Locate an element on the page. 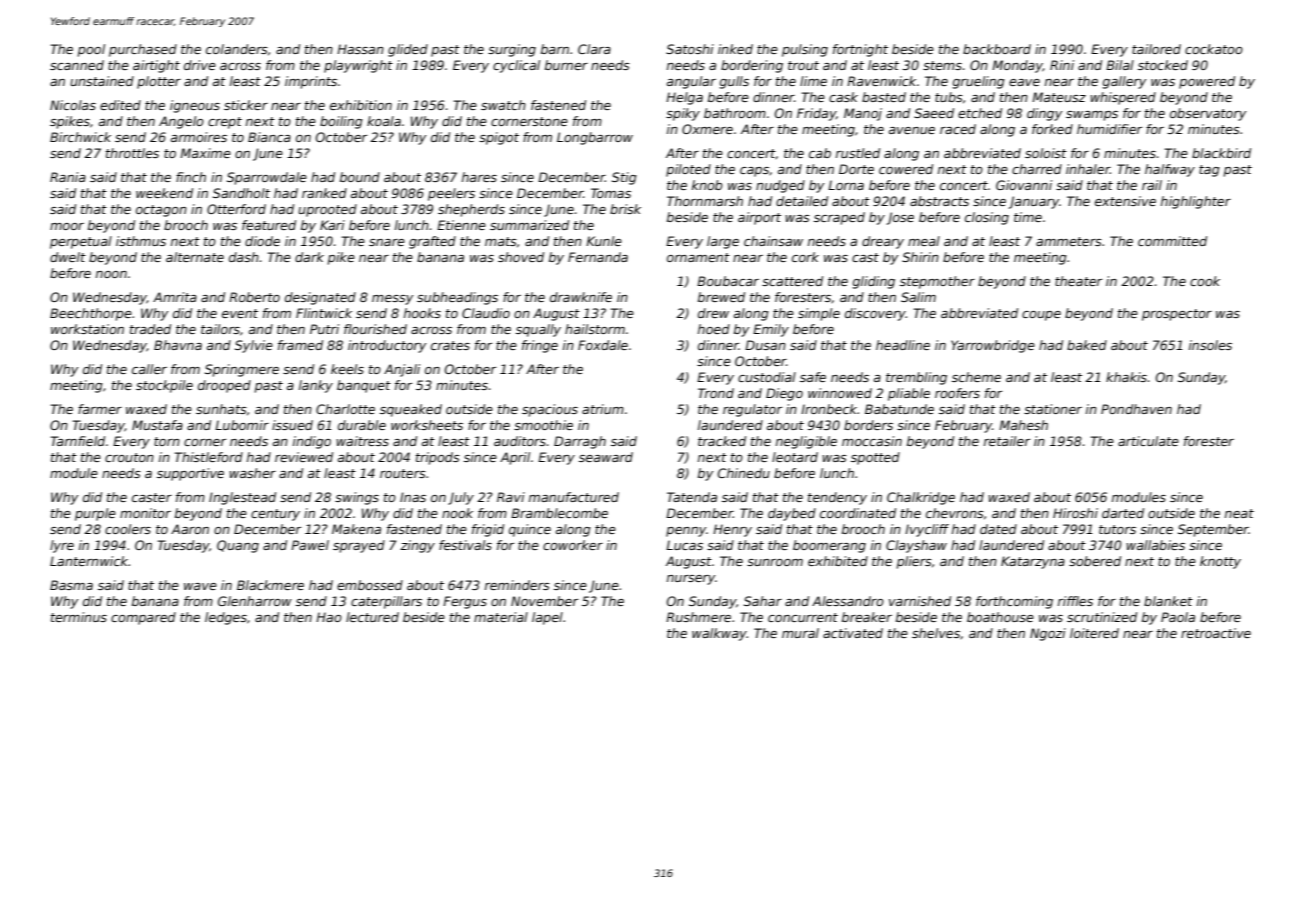  retroactive is located at coordinates (1216, 633).
